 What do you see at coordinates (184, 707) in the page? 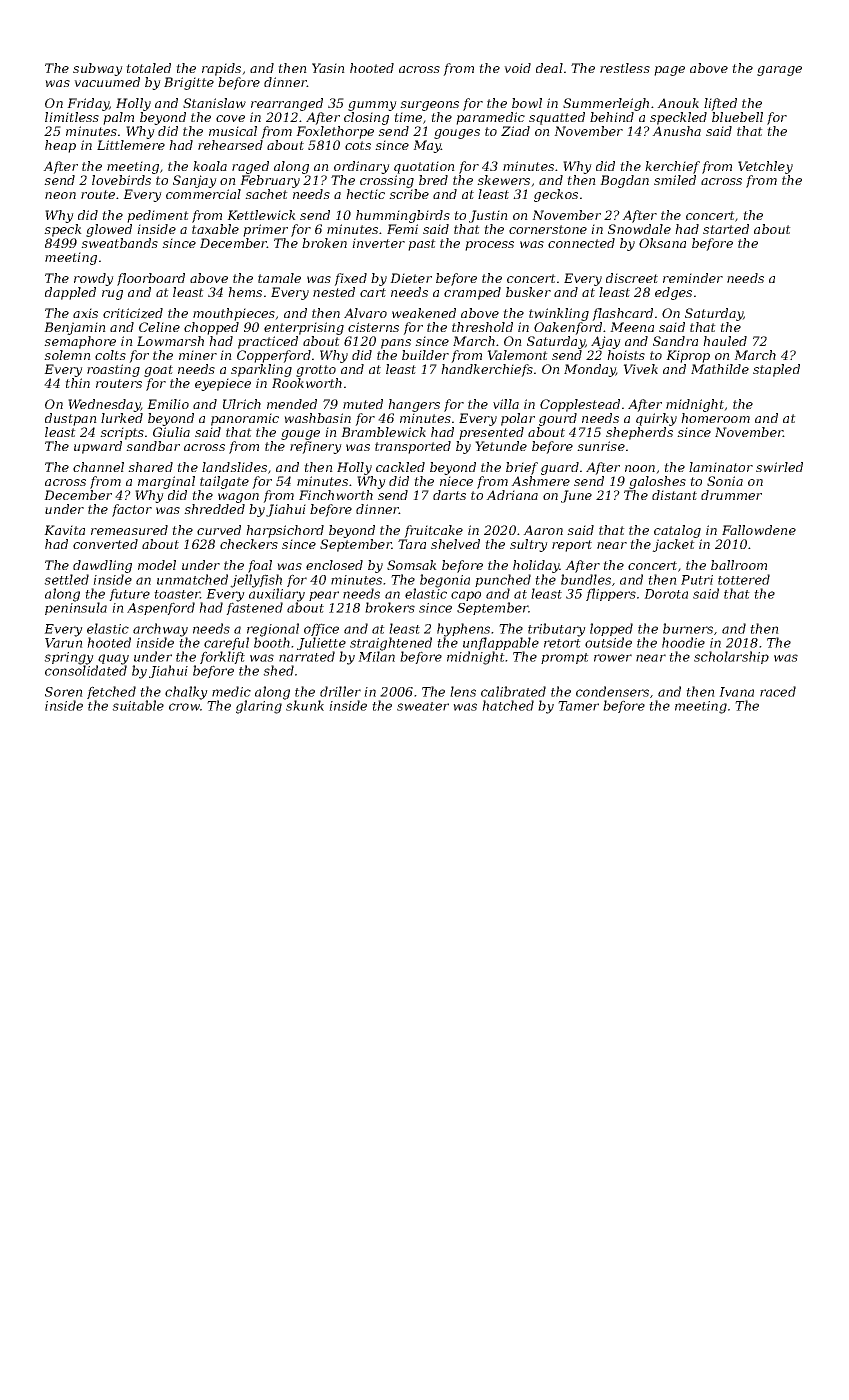
I see `crow` at bounding box center [184, 707].
